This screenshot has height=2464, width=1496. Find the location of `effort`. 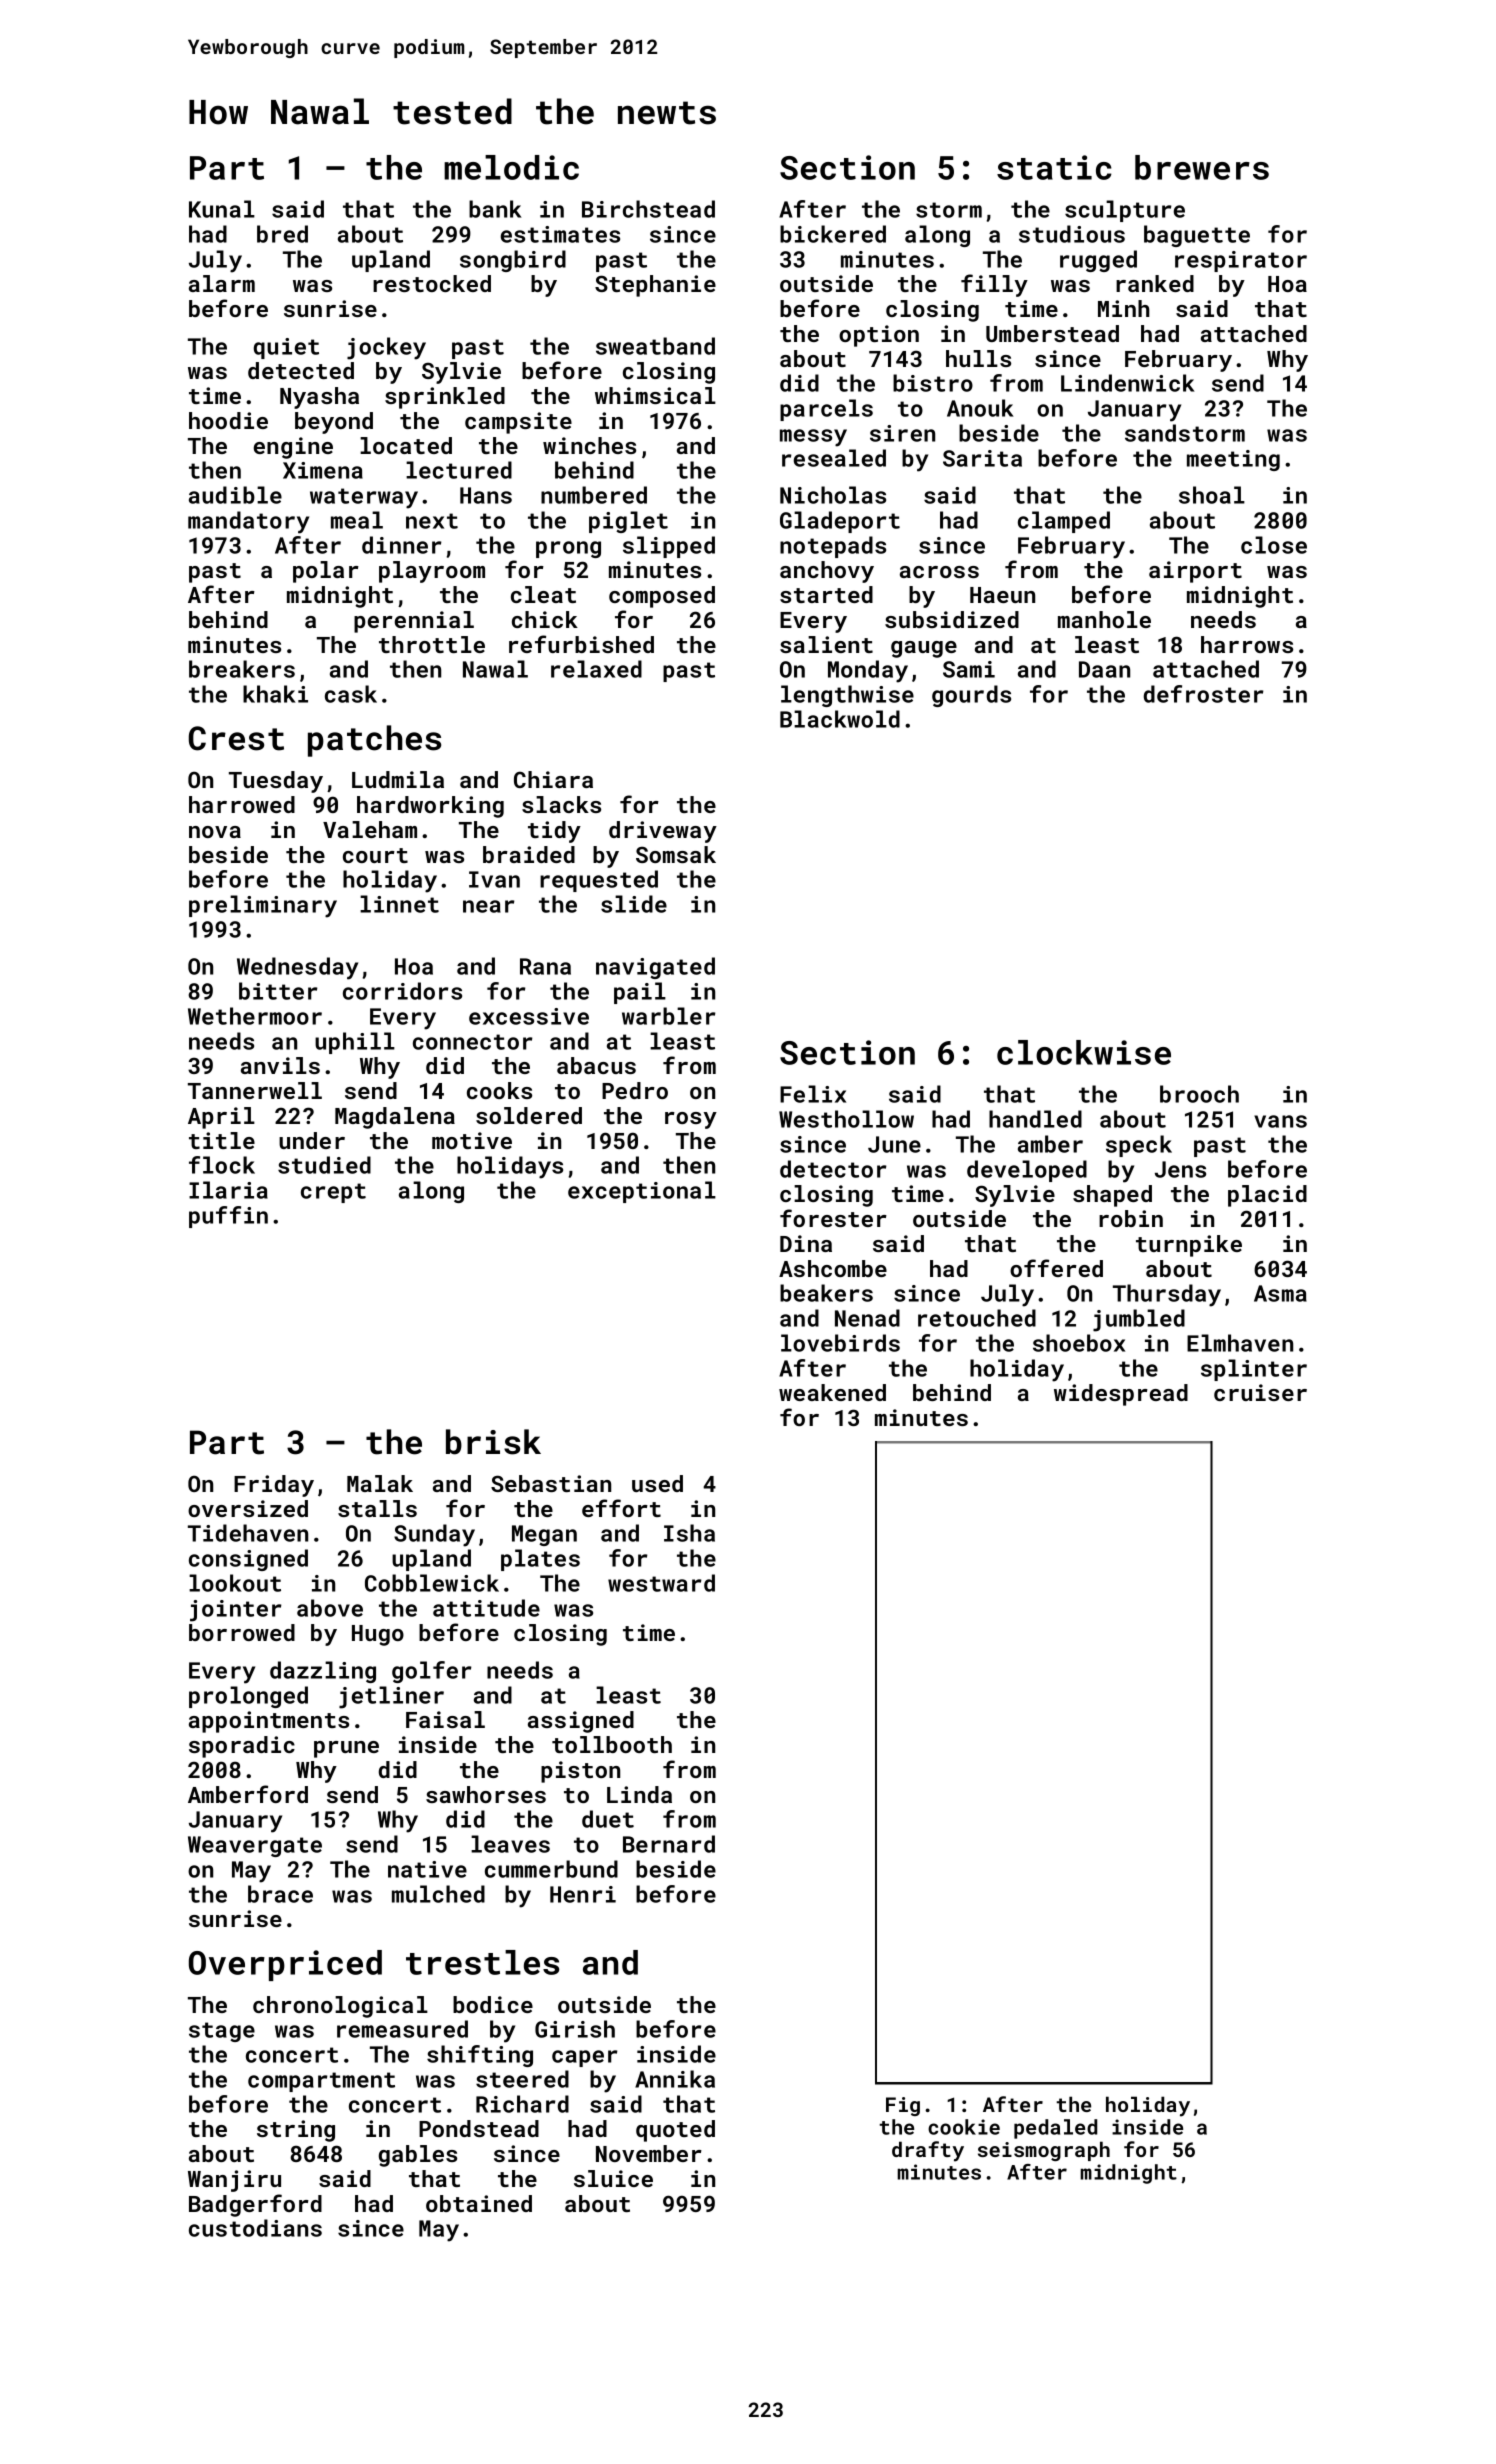

effort is located at coordinates (621, 1508).
